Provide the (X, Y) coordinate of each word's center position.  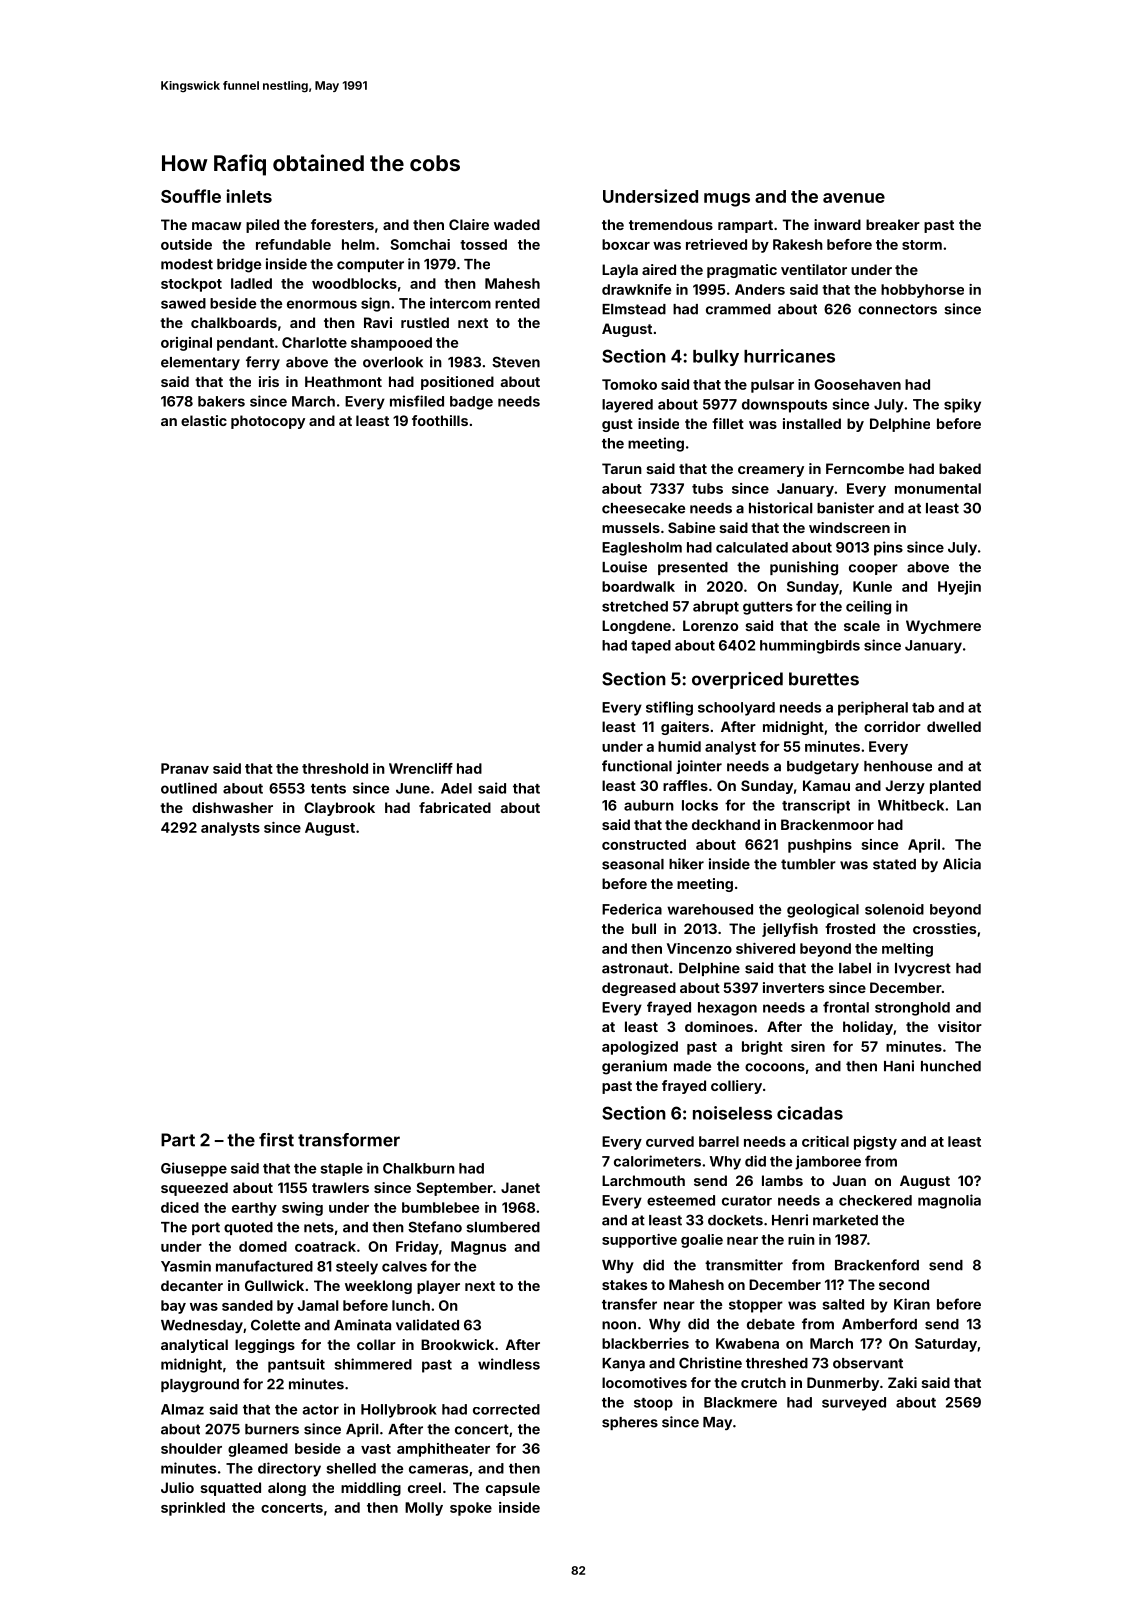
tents (328, 789)
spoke (471, 1509)
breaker (893, 224)
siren (808, 1046)
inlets (249, 196)
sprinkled (193, 1509)
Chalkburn (419, 1168)
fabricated (455, 807)
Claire (469, 224)
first (276, 1140)
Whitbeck (911, 805)
